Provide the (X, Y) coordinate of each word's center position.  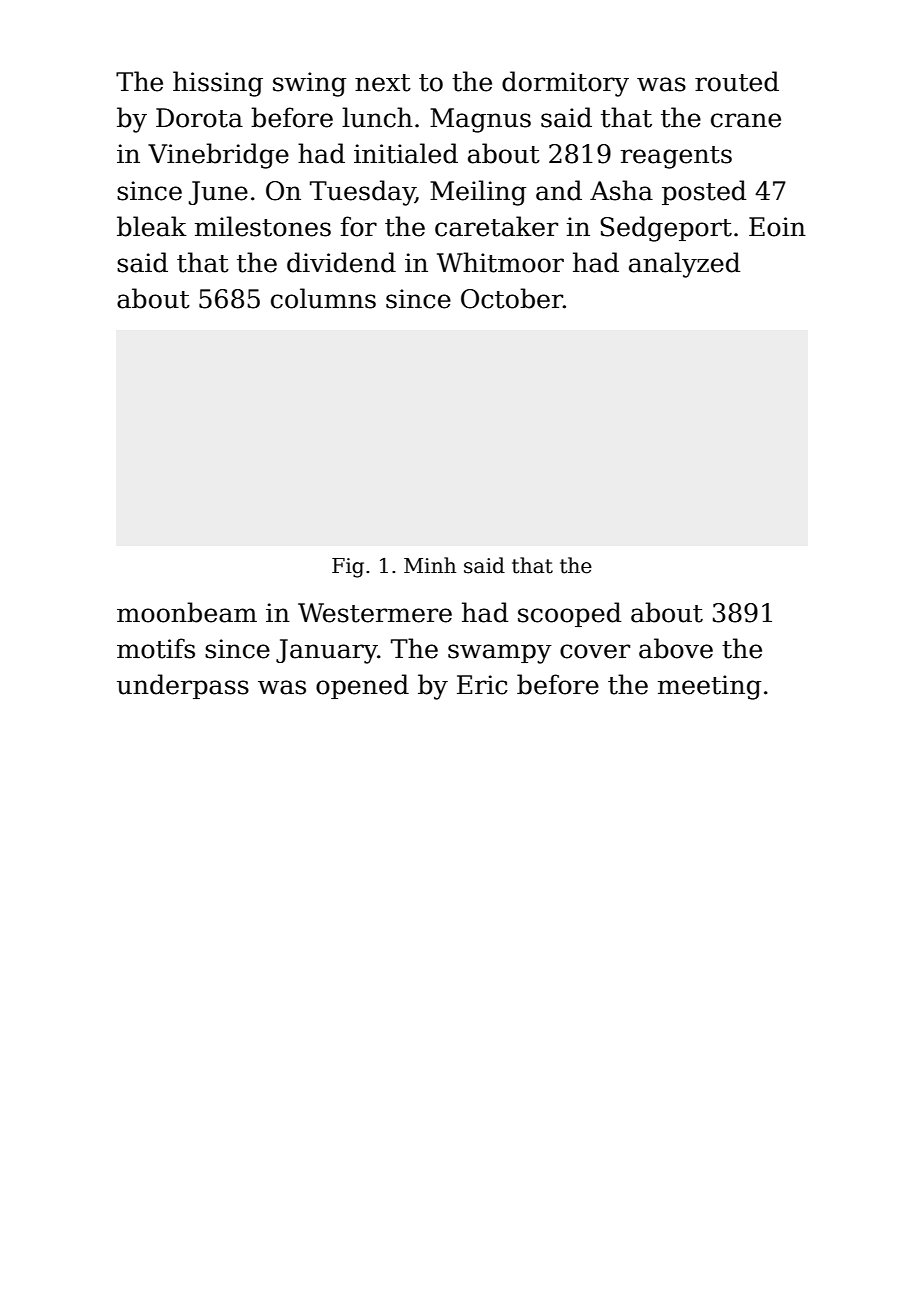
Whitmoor (500, 262)
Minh (430, 565)
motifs (156, 648)
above (676, 648)
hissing (218, 84)
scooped (569, 614)
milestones (263, 226)
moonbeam (187, 612)
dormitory (565, 84)
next (383, 83)
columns (323, 298)
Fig (348, 568)
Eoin (777, 227)
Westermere (375, 613)
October (512, 298)
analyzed (684, 265)
